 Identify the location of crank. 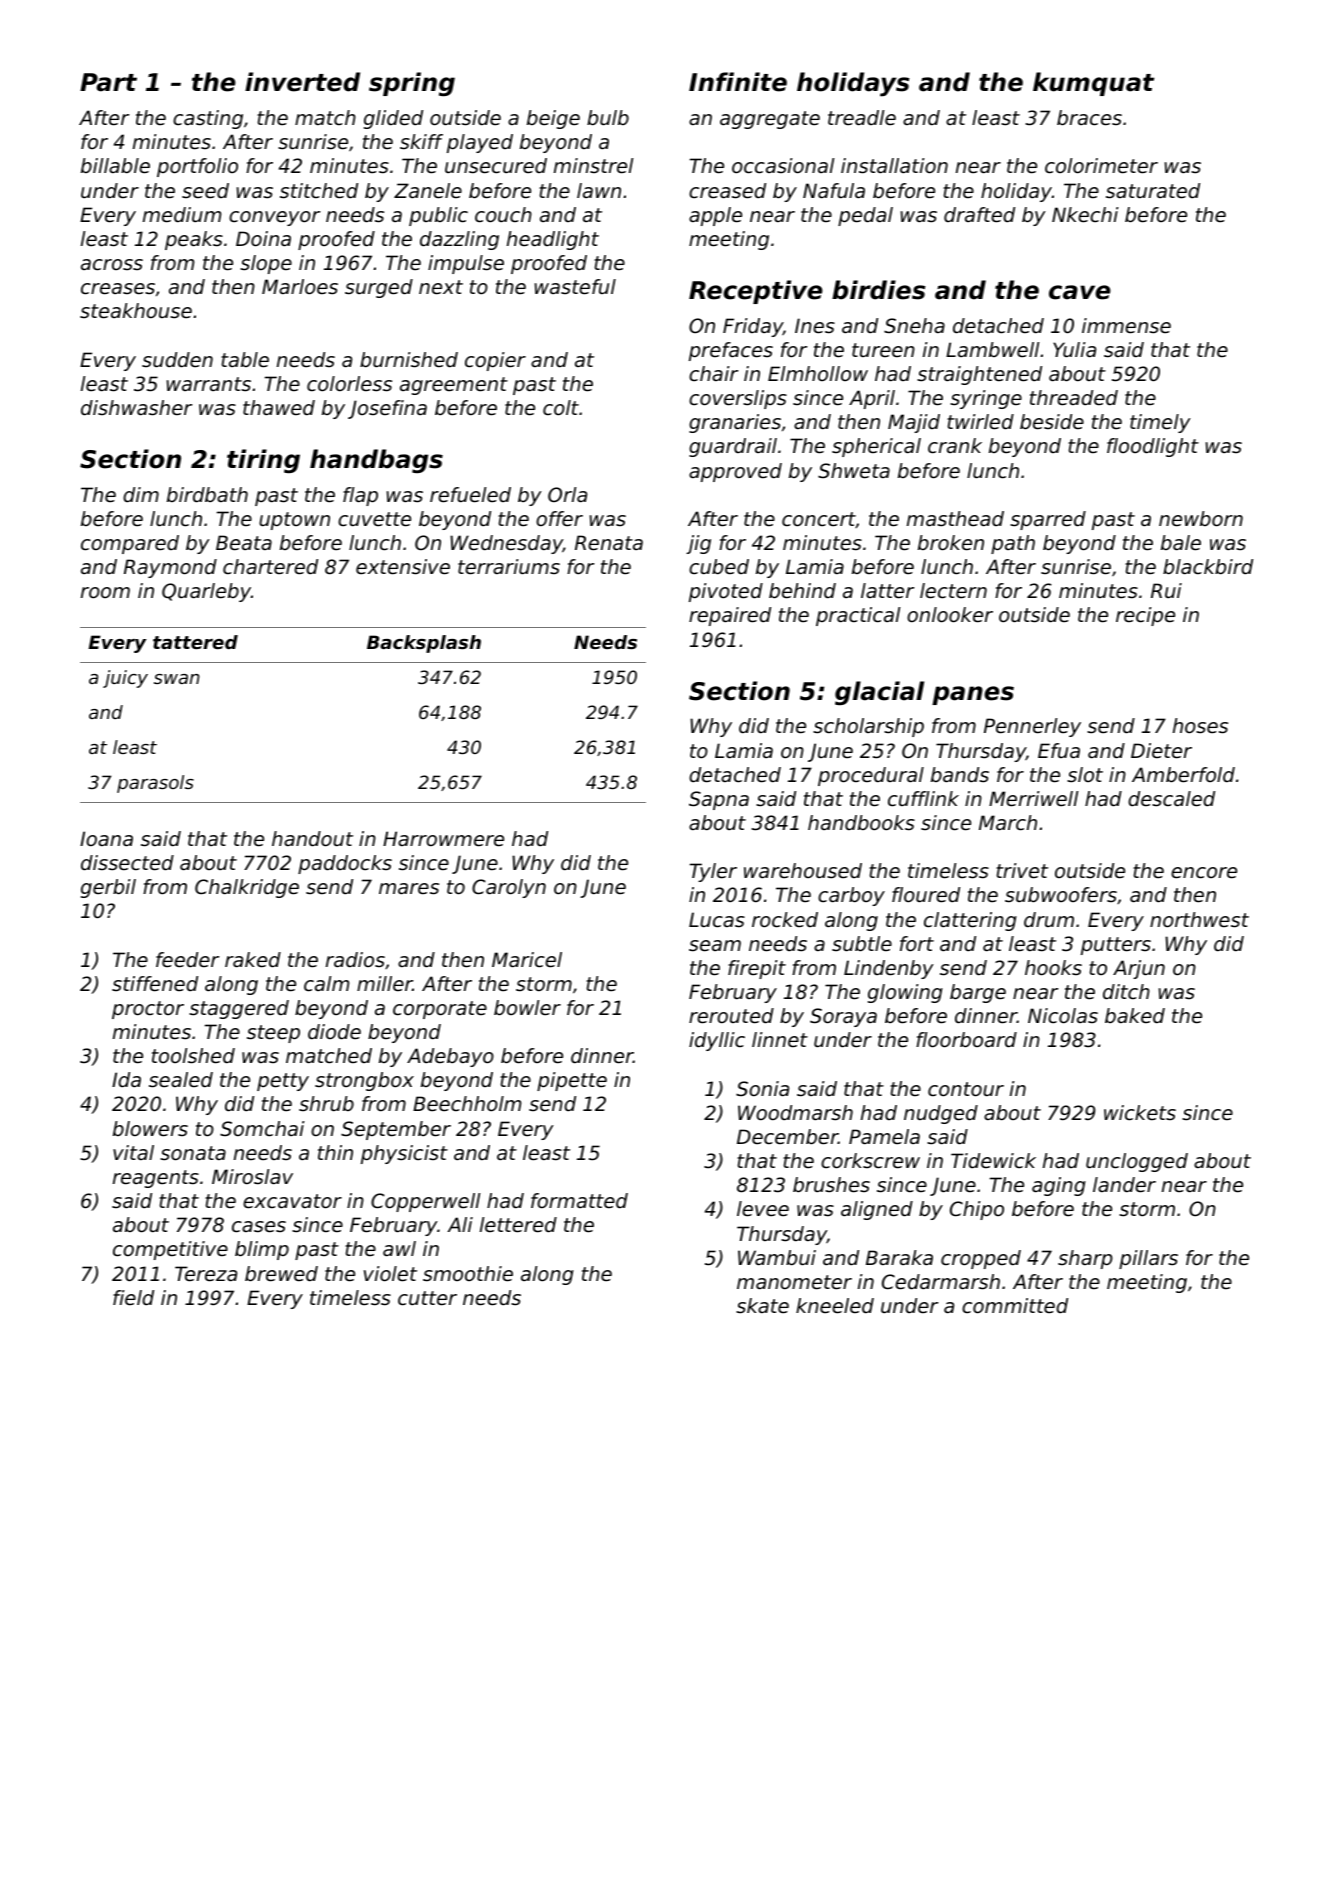
(955, 446).
